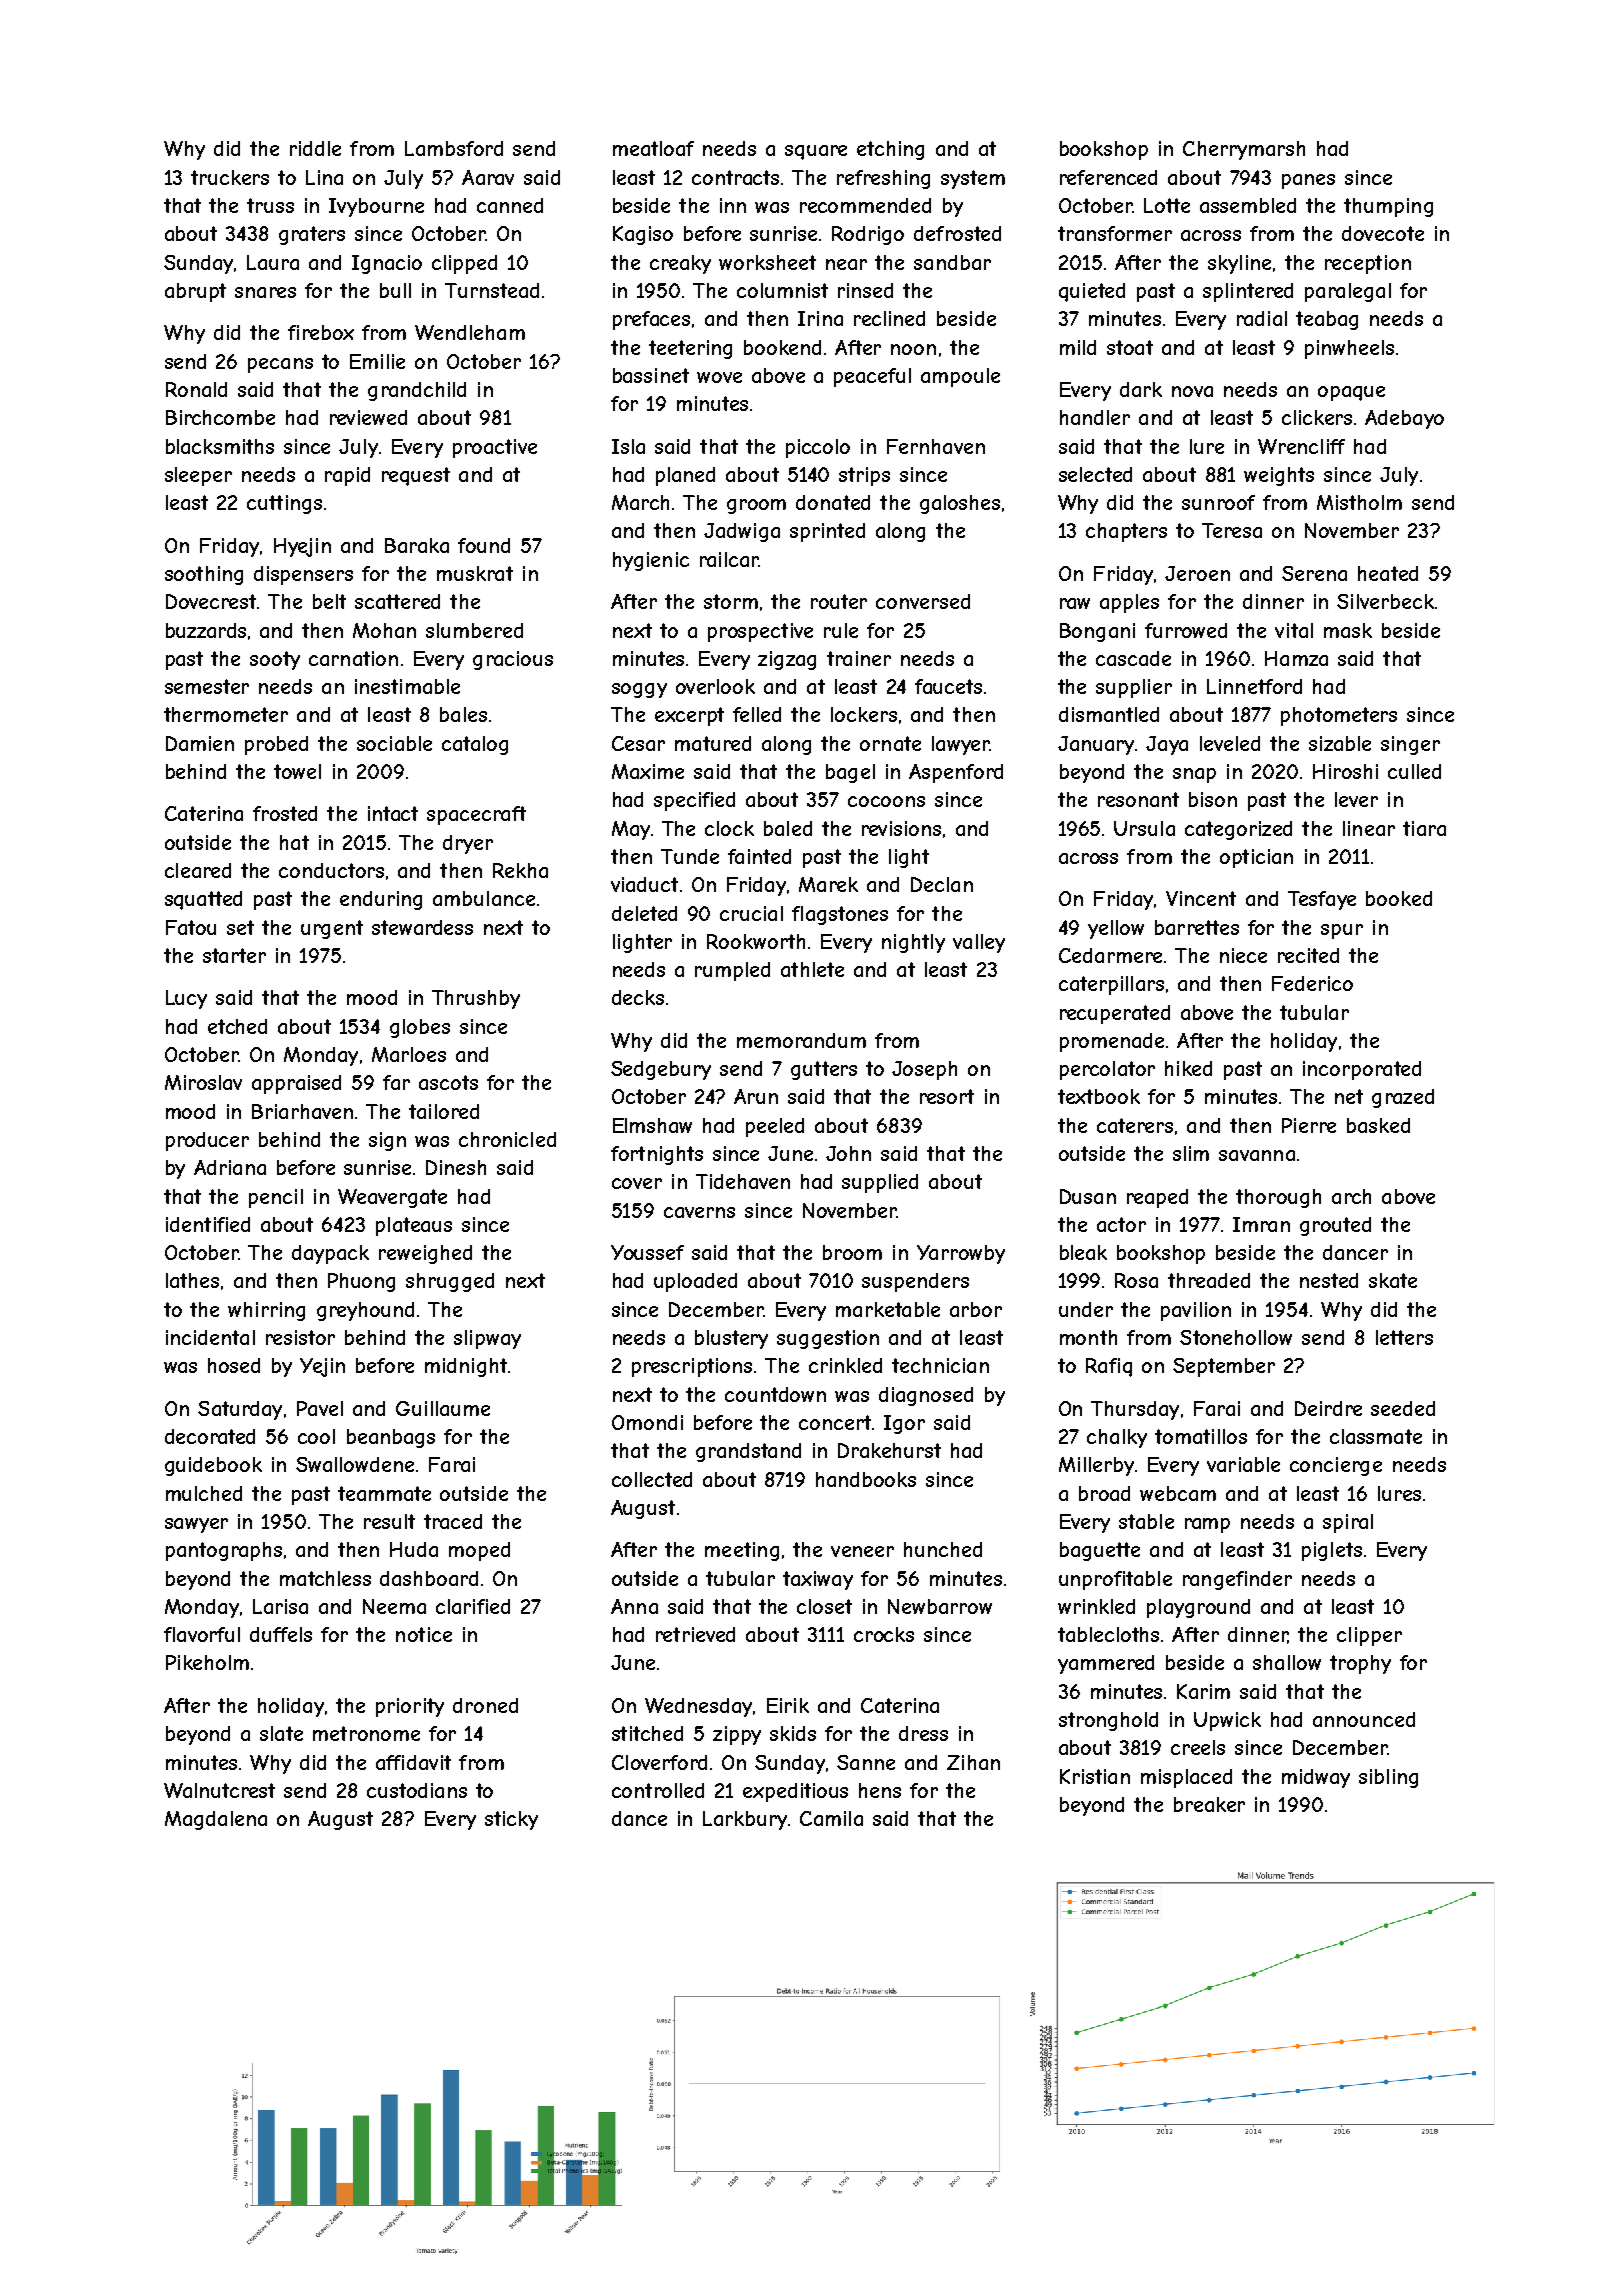 Image resolution: width=1620 pixels, height=2292 pixels. Describe the element at coordinates (1244, 150) in the document. I see `Cherrymarsh` at that location.
